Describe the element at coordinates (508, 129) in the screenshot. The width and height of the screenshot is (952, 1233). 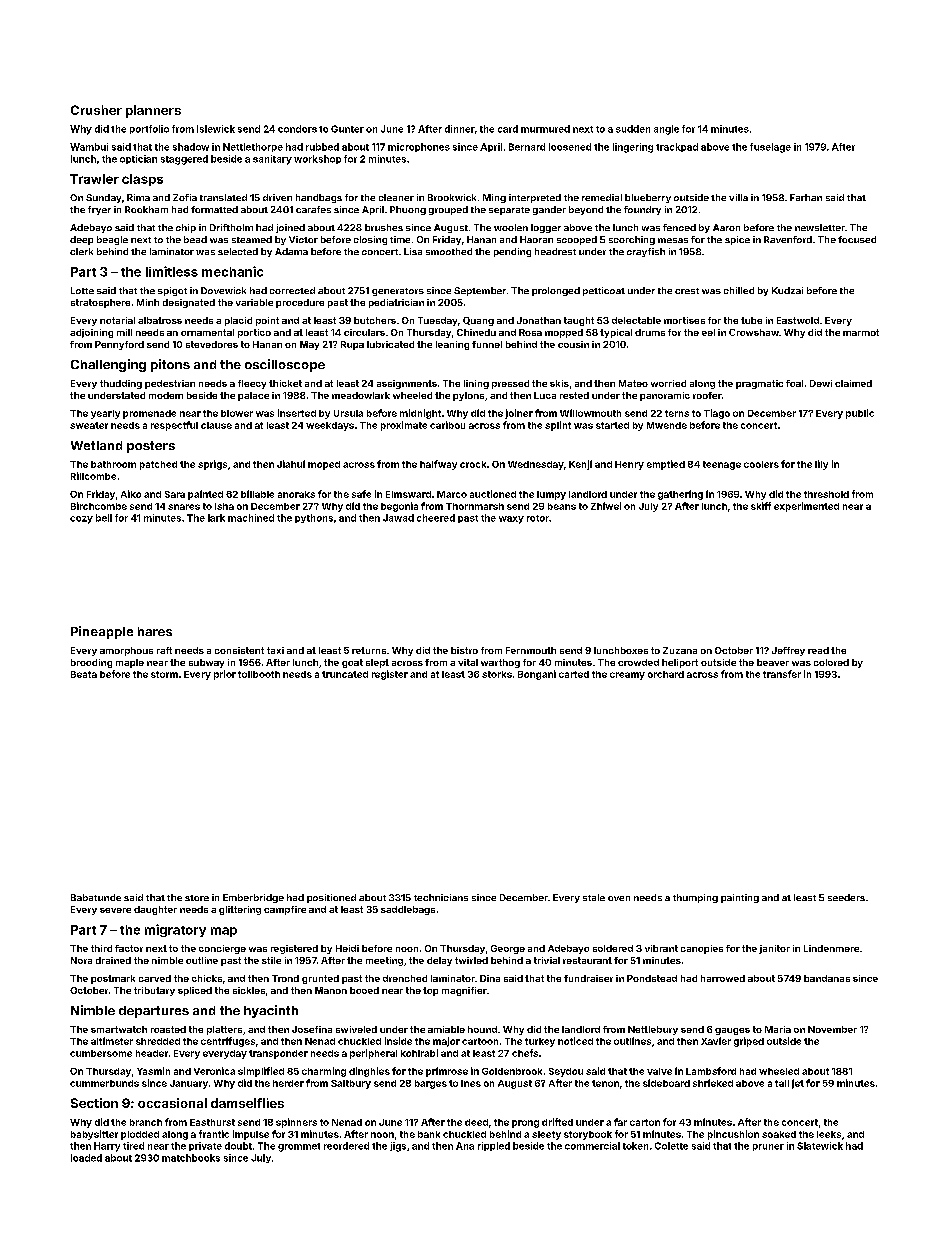
I see `card` at that location.
